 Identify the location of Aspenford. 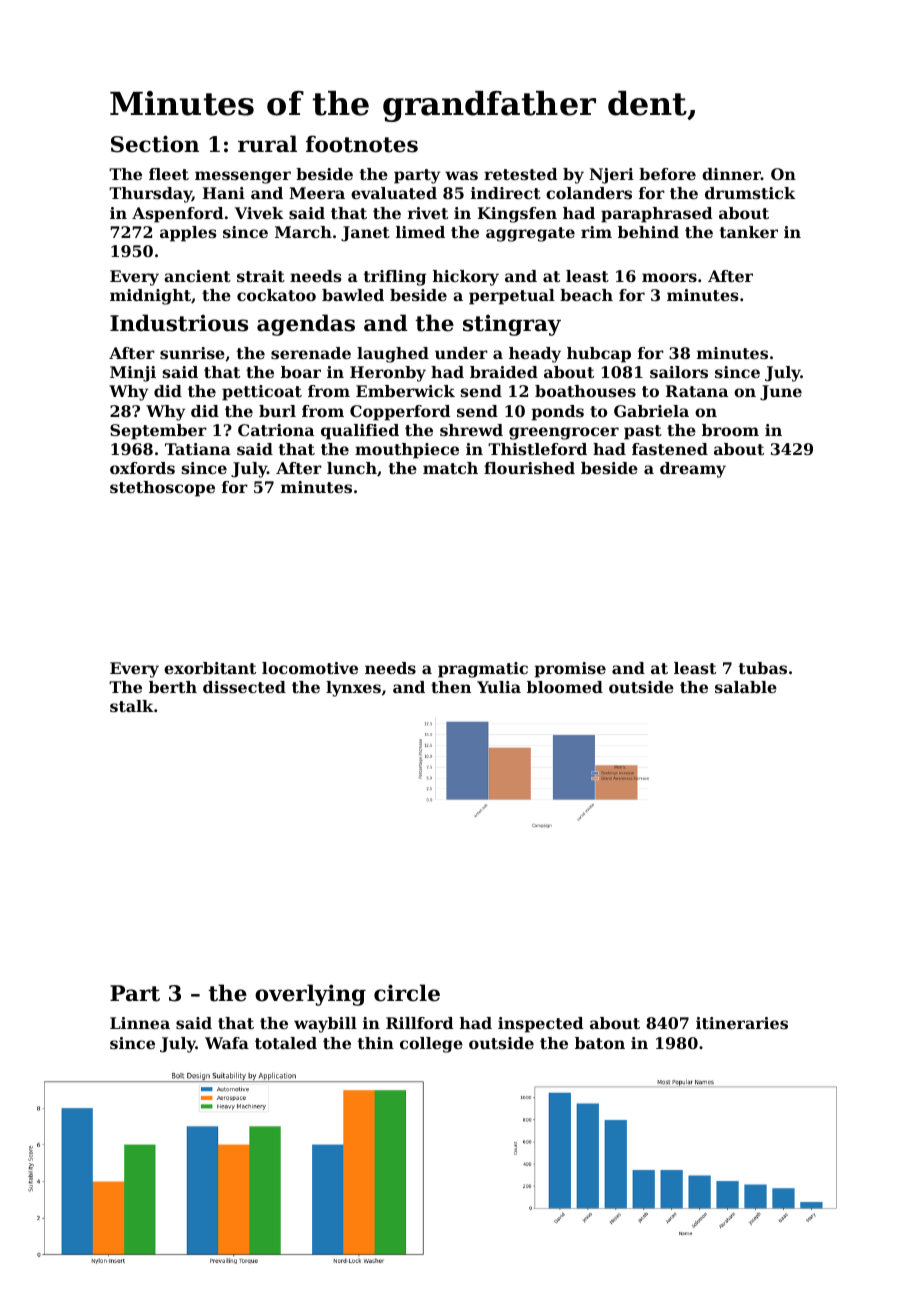
(177, 215).
